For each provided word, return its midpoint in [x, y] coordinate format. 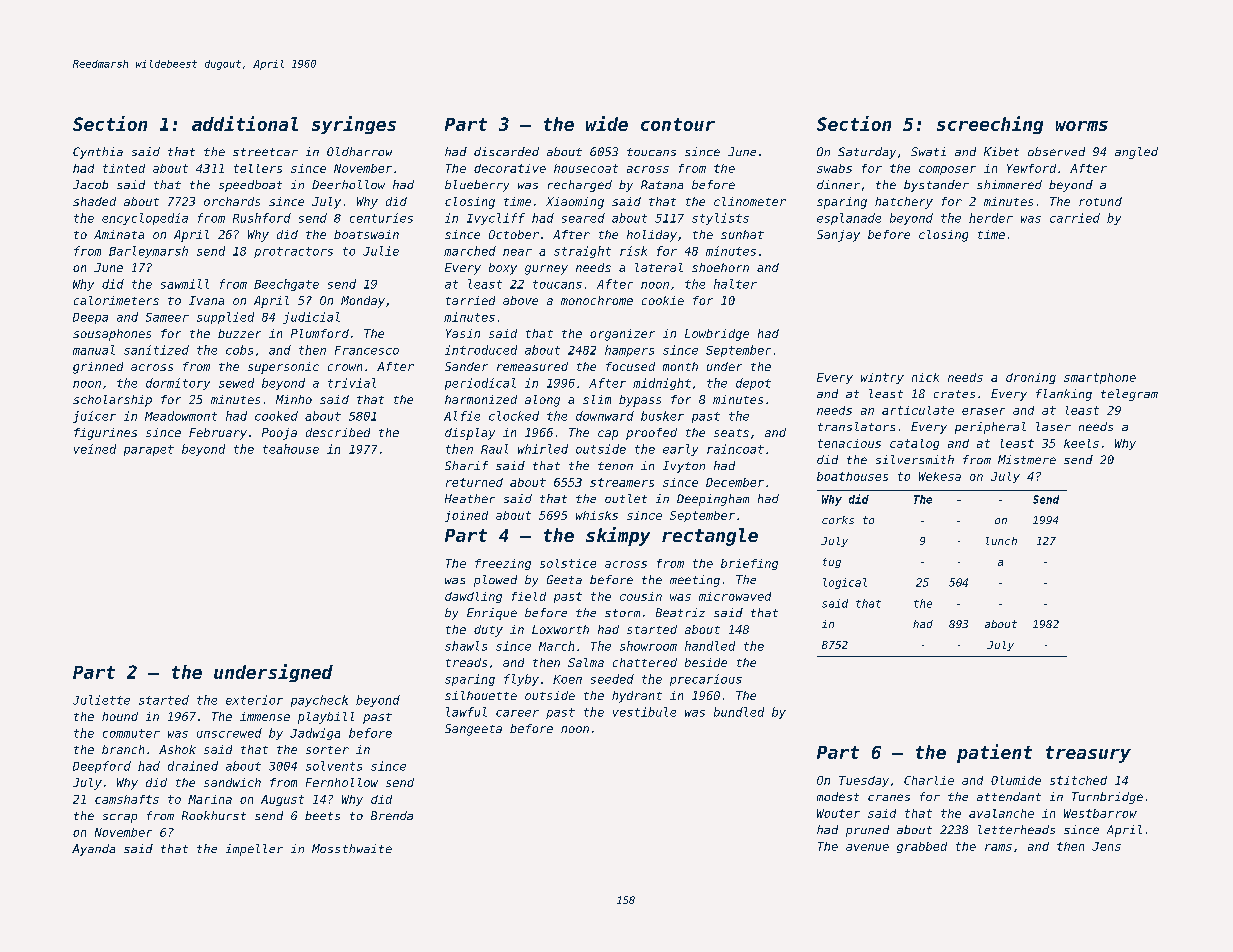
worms [1082, 126]
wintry [882, 378]
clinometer [750, 201]
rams [998, 847]
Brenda [392, 815]
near [517, 252]
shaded [94, 201]
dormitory [178, 384]
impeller [254, 850]
